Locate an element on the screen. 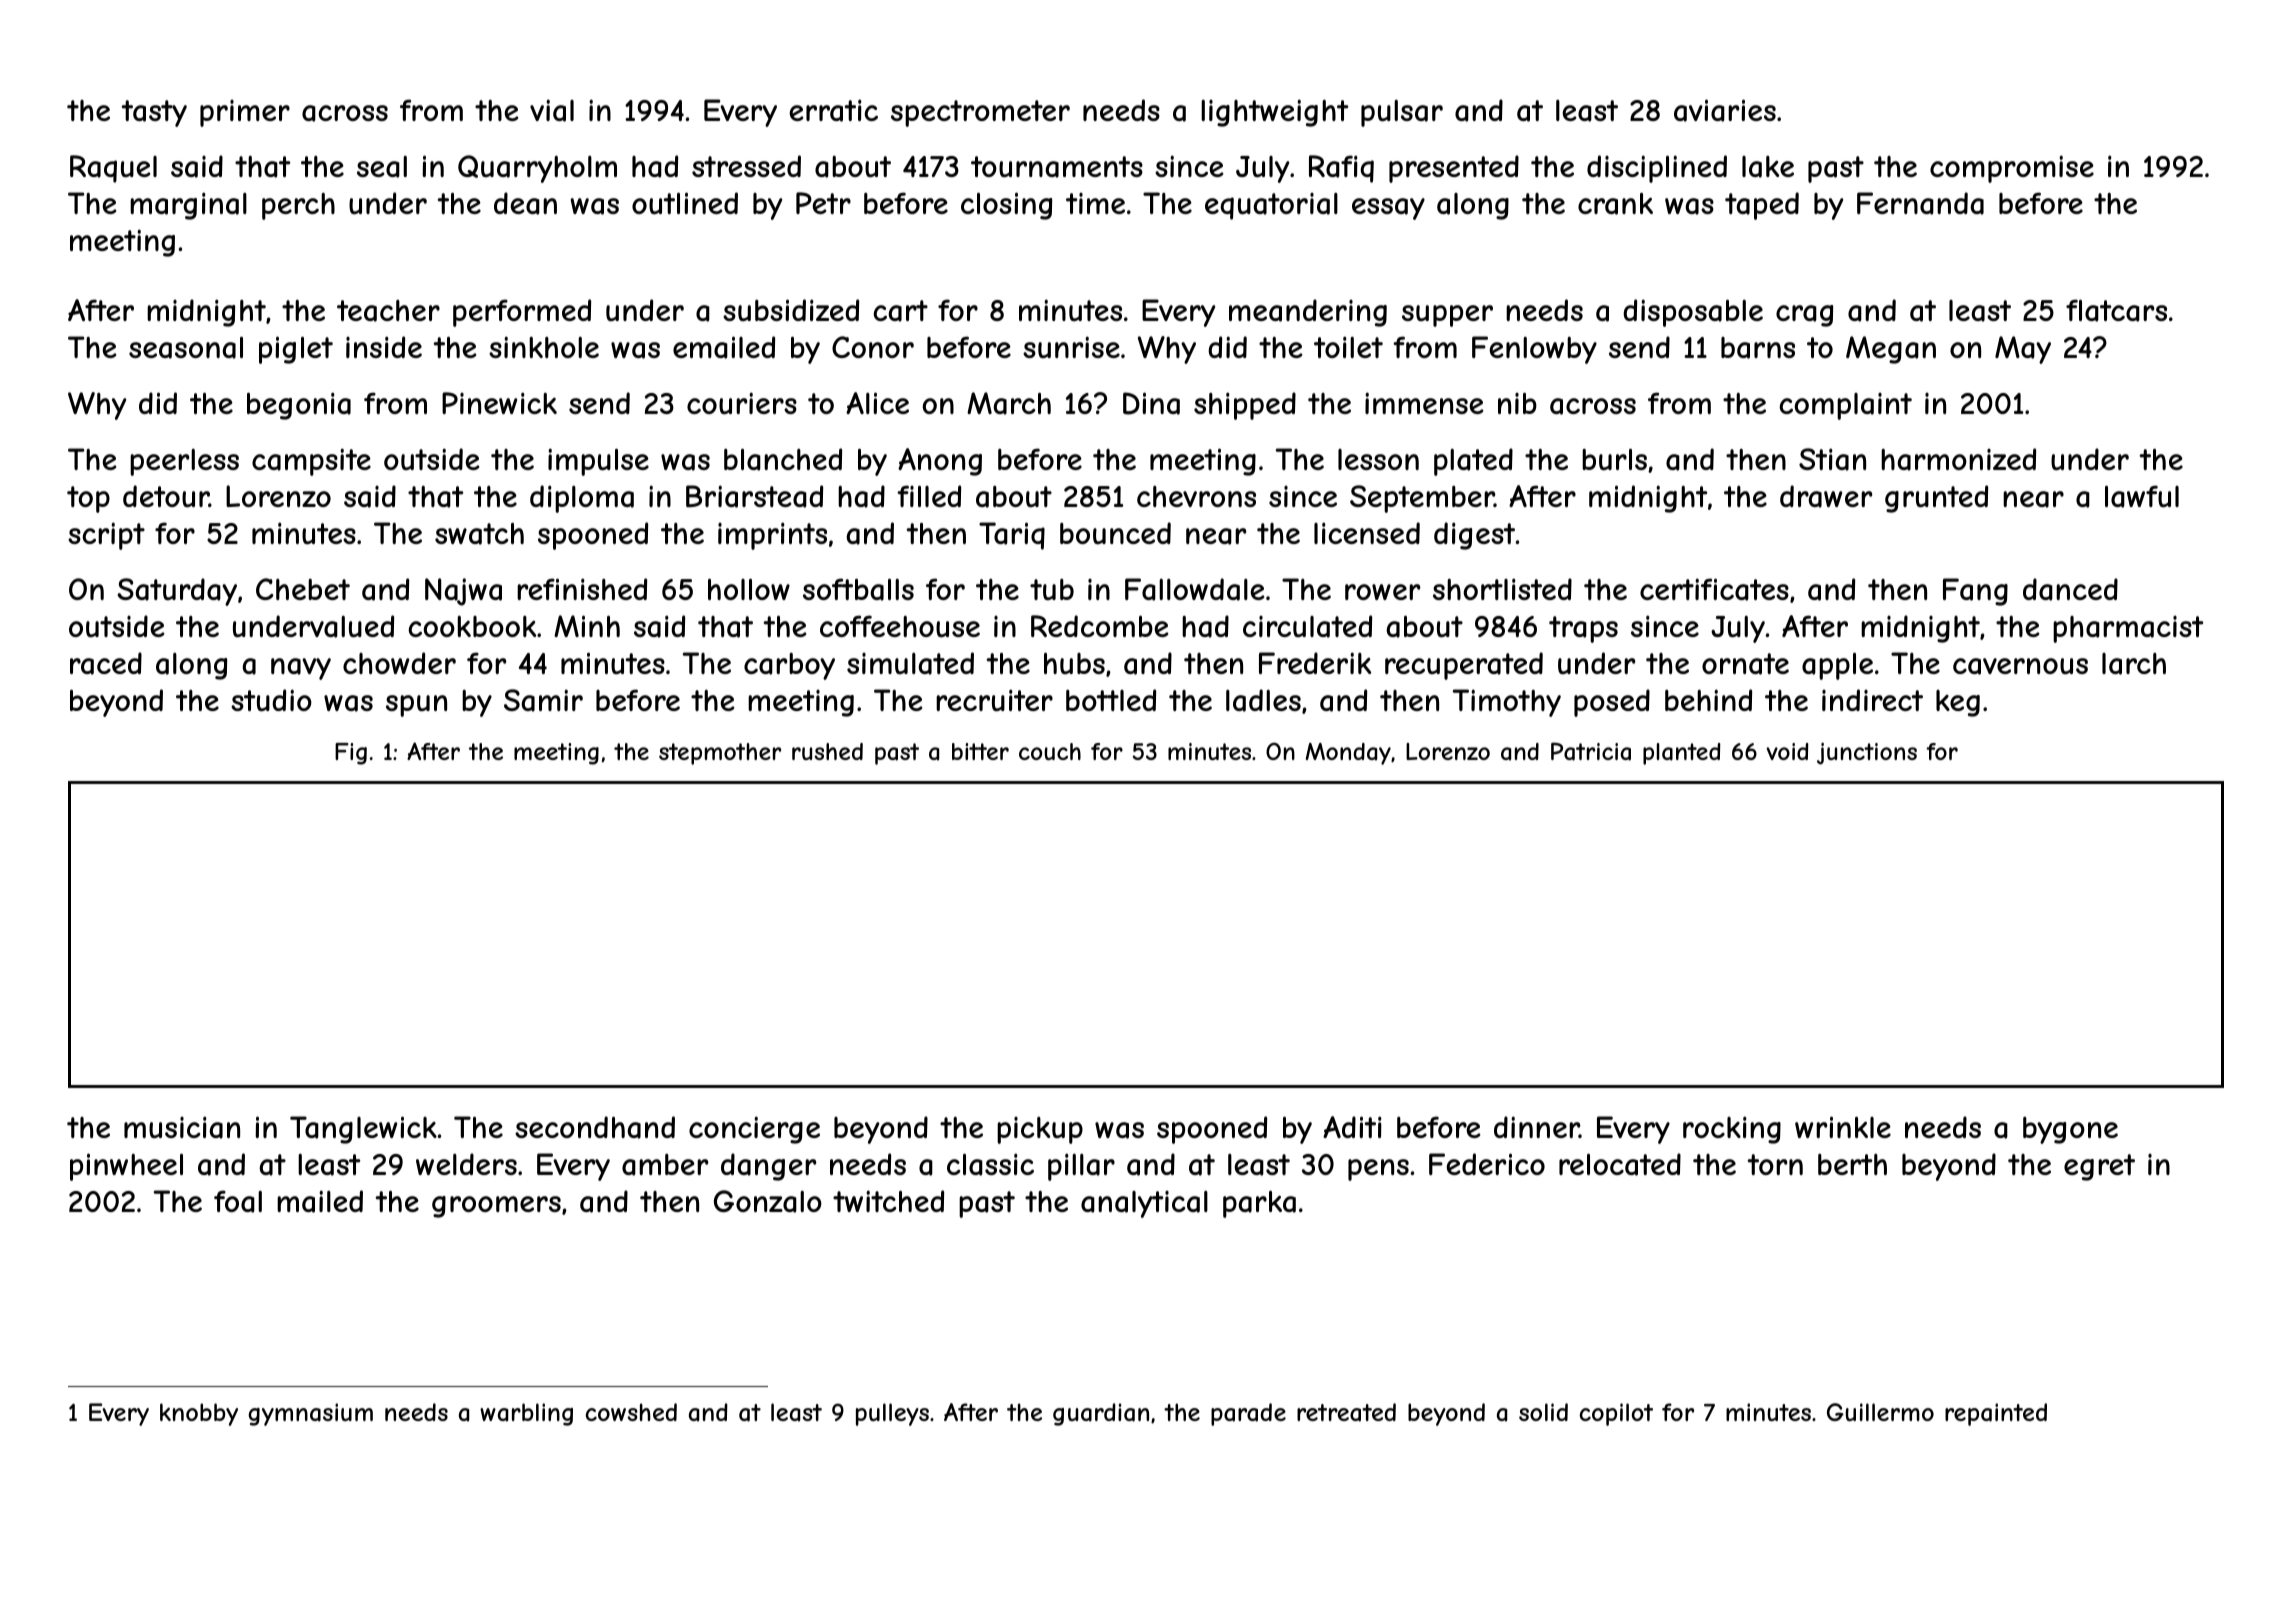 The width and height of the screenshot is (2292, 1620). knobby is located at coordinates (199, 1414).
